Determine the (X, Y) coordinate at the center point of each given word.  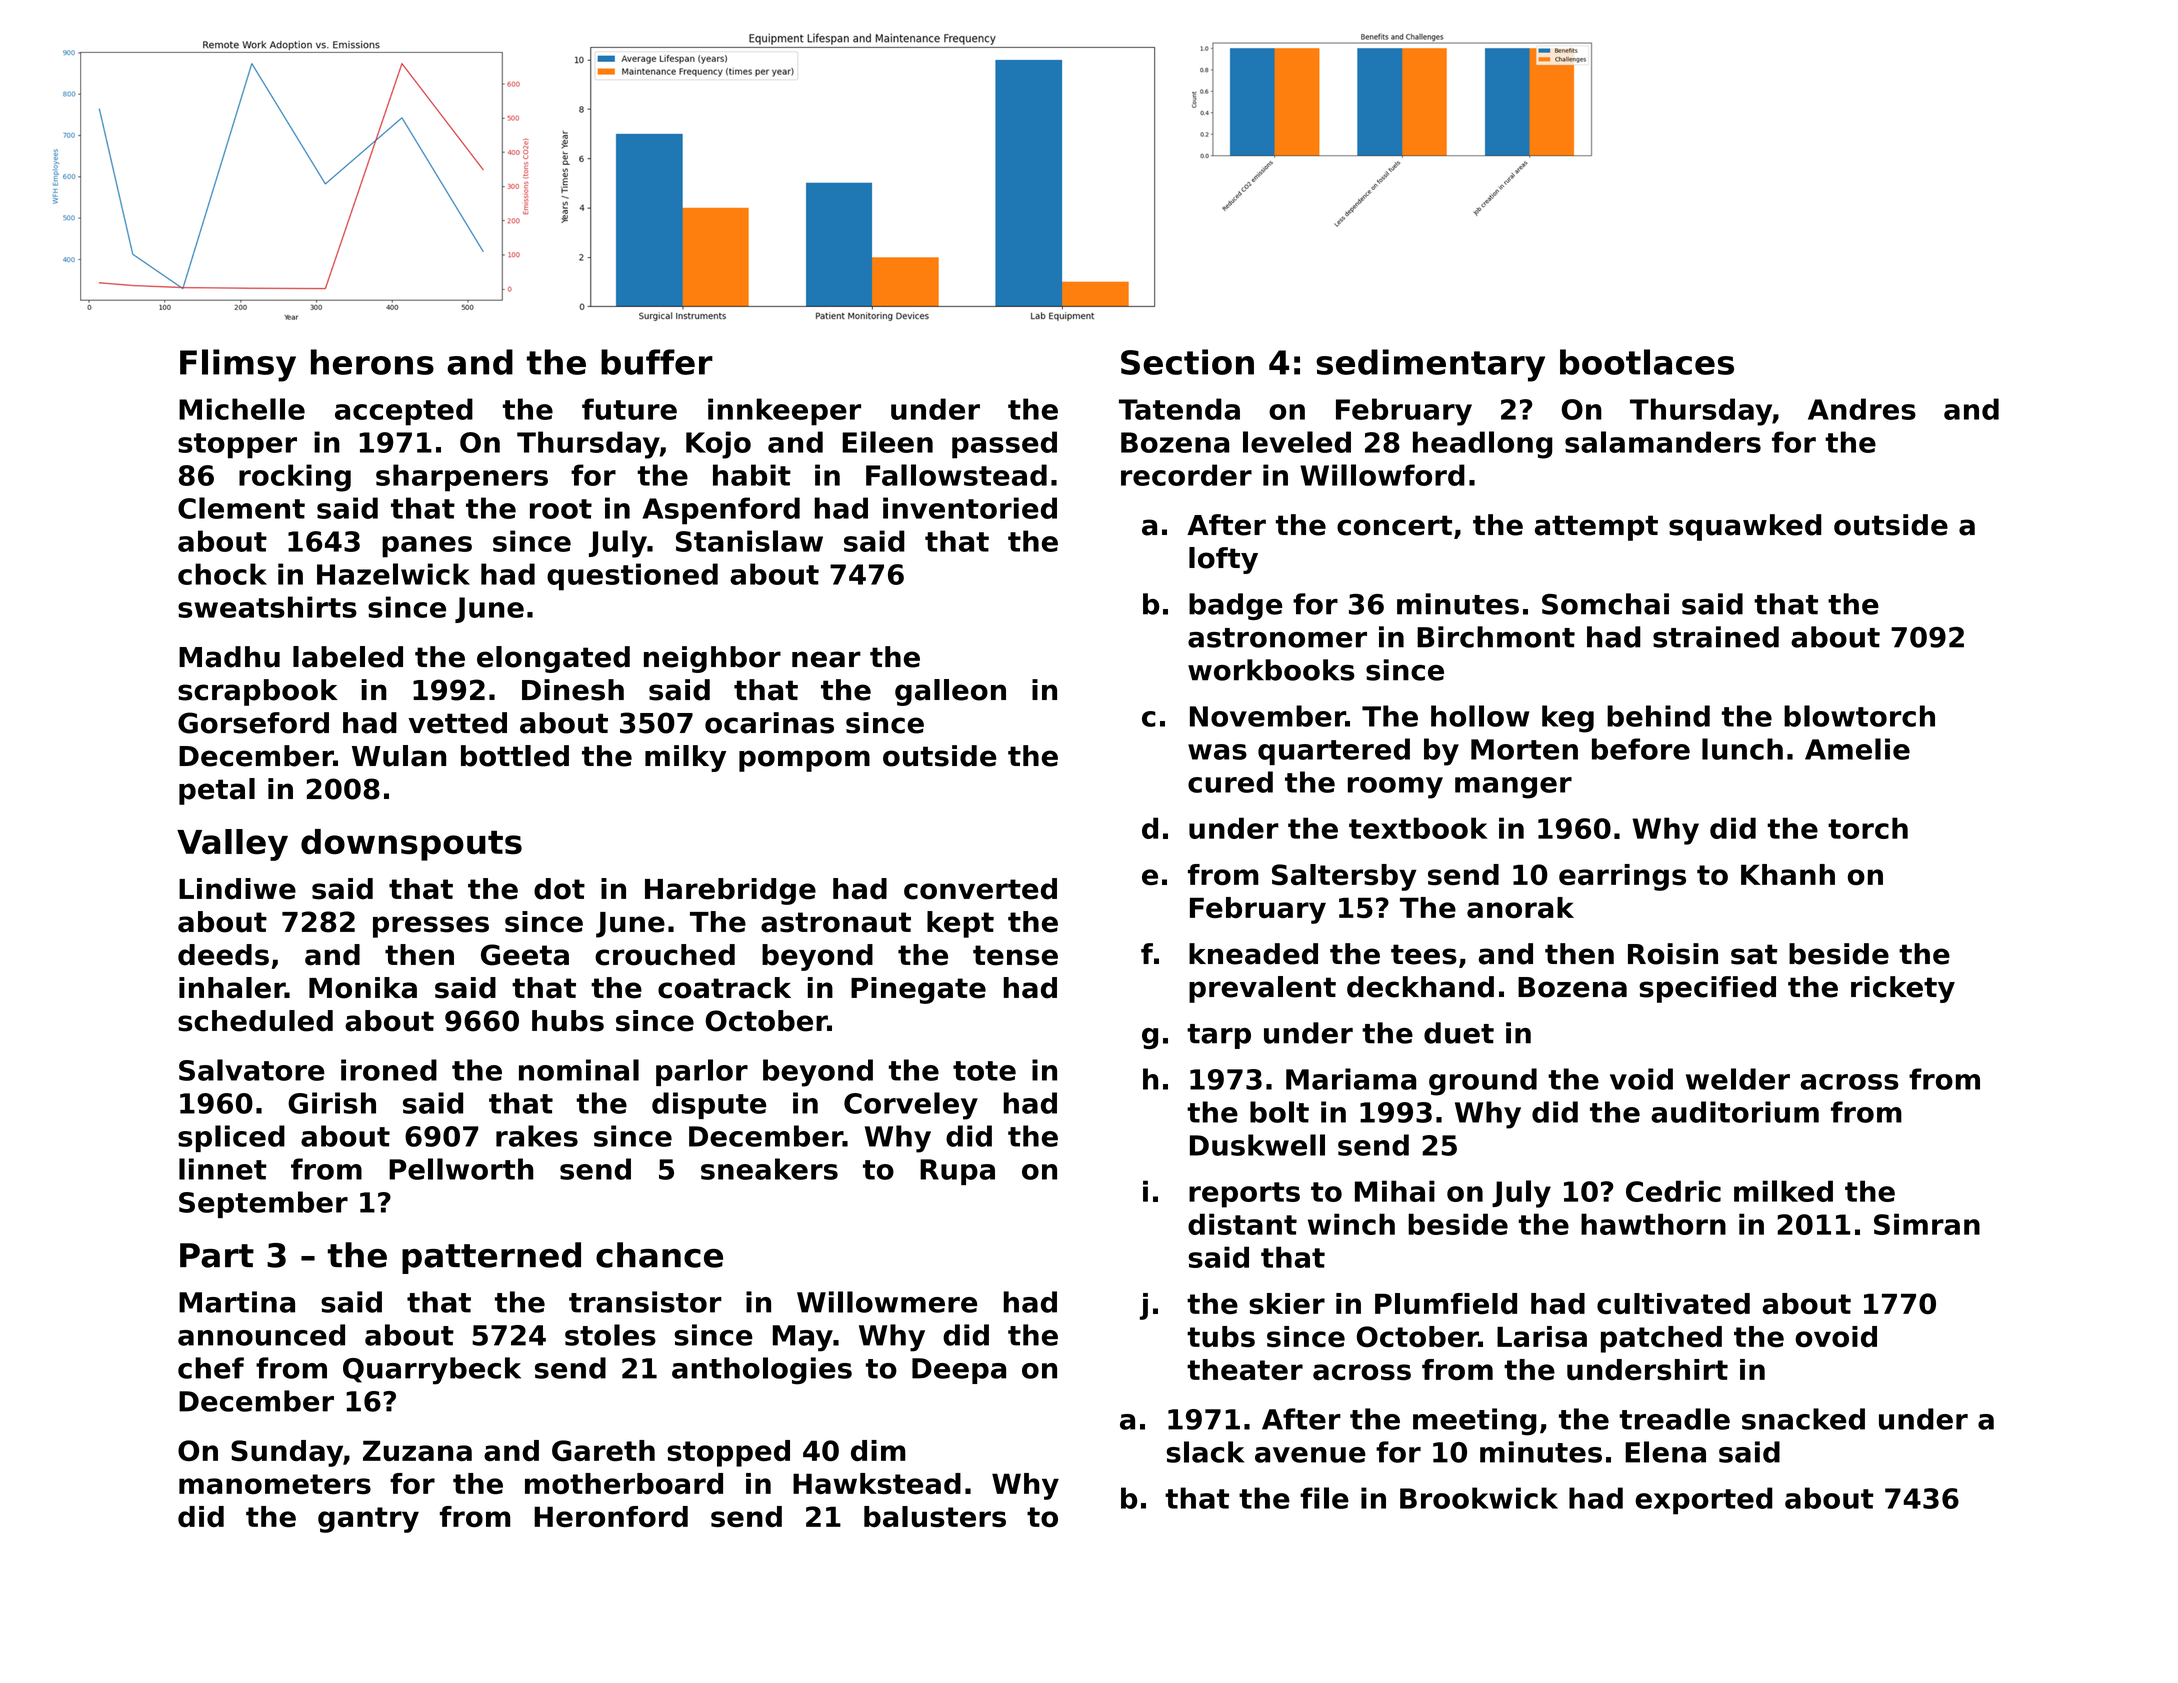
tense (1015, 955)
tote (984, 1071)
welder (1738, 1079)
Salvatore (252, 1070)
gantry (368, 1520)
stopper (237, 446)
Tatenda (1179, 409)
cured (1230, 782)
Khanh (1788, 875)
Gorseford (253, 723)
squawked (1745, 527)
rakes (537, 1136)
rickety (1903, 989)
